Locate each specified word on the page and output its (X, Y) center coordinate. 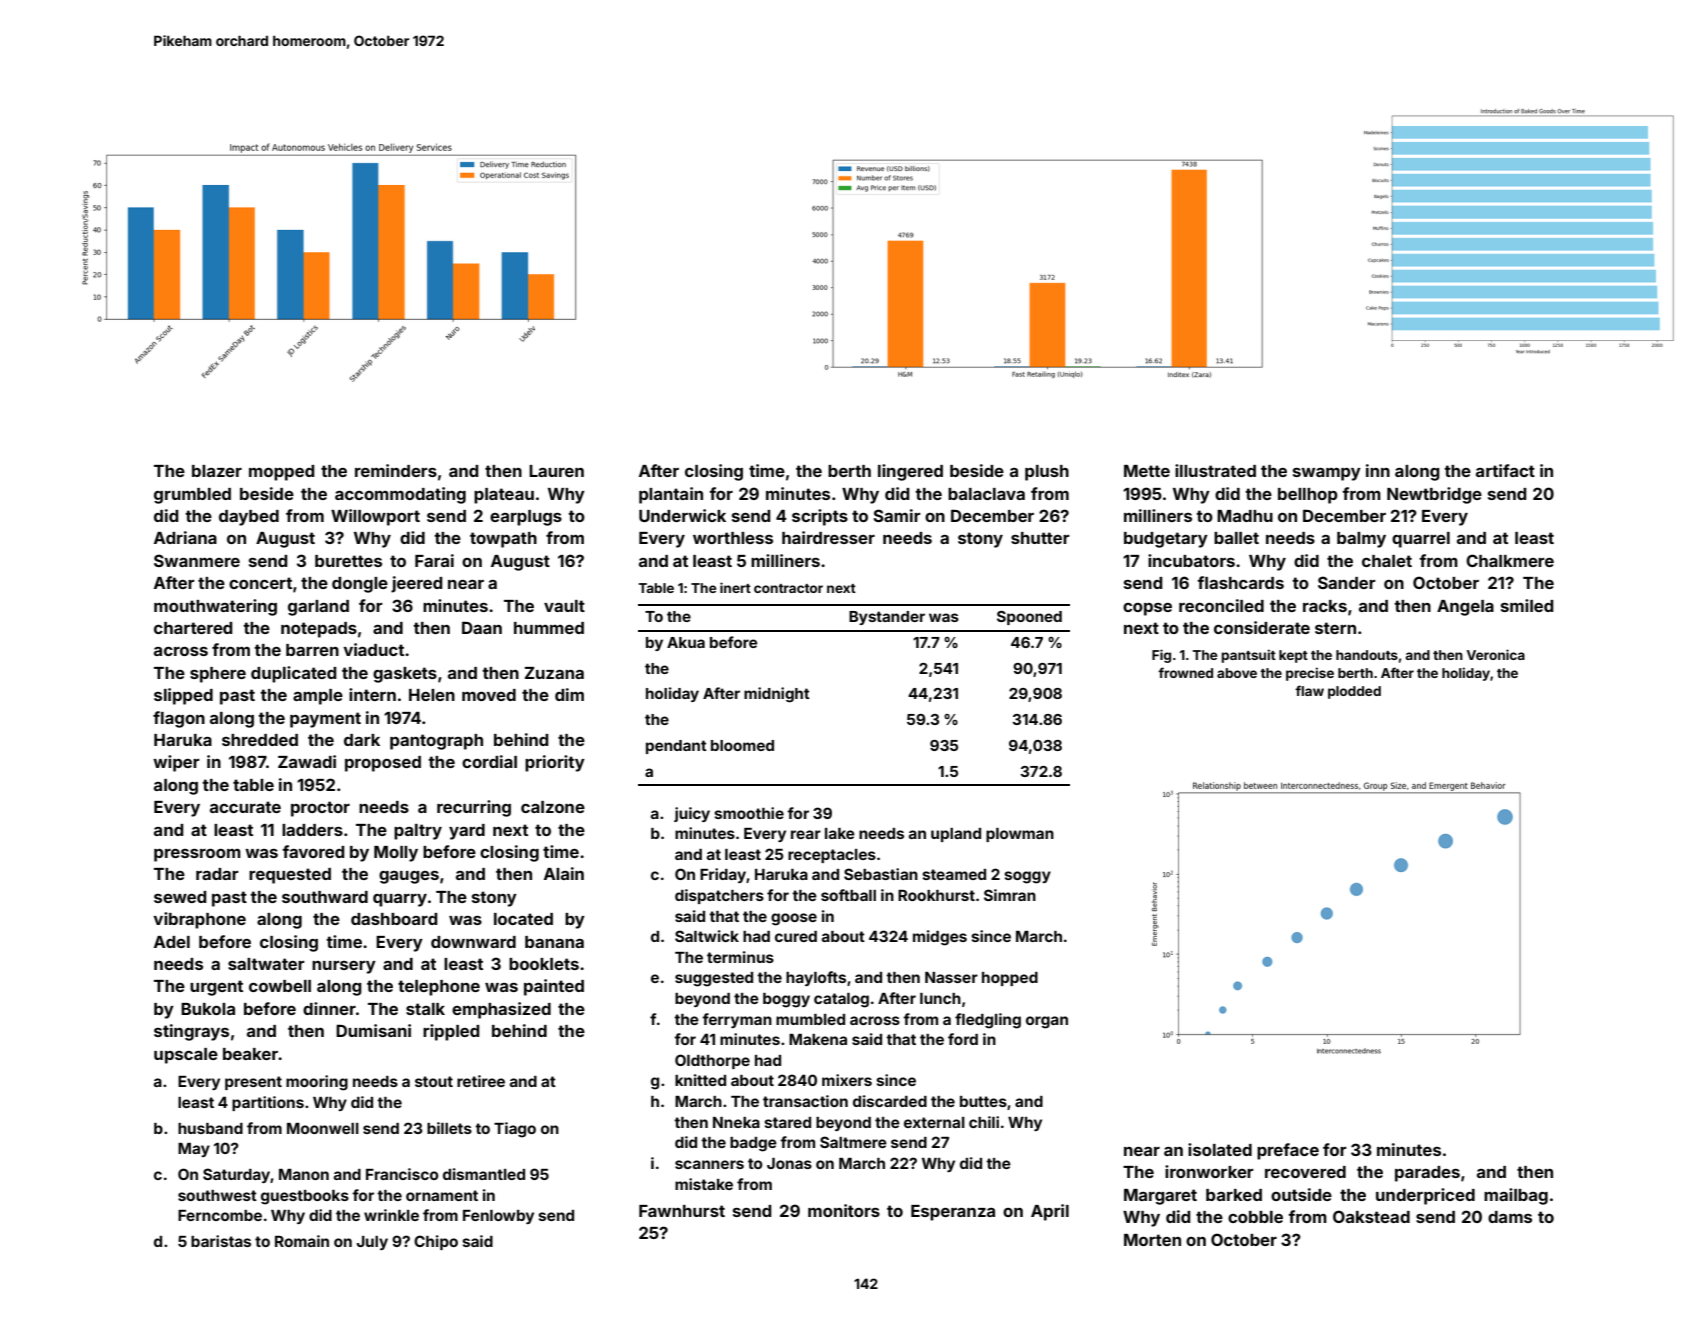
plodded (1354, 692)
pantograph (436, 742)
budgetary (1166, 540)
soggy (1027, 877)
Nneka (736, 1122)
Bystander (887, 618)
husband (210, 1128)
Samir (897, 515)
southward (325, 897)
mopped (282, 473)
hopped (1010, 979)
